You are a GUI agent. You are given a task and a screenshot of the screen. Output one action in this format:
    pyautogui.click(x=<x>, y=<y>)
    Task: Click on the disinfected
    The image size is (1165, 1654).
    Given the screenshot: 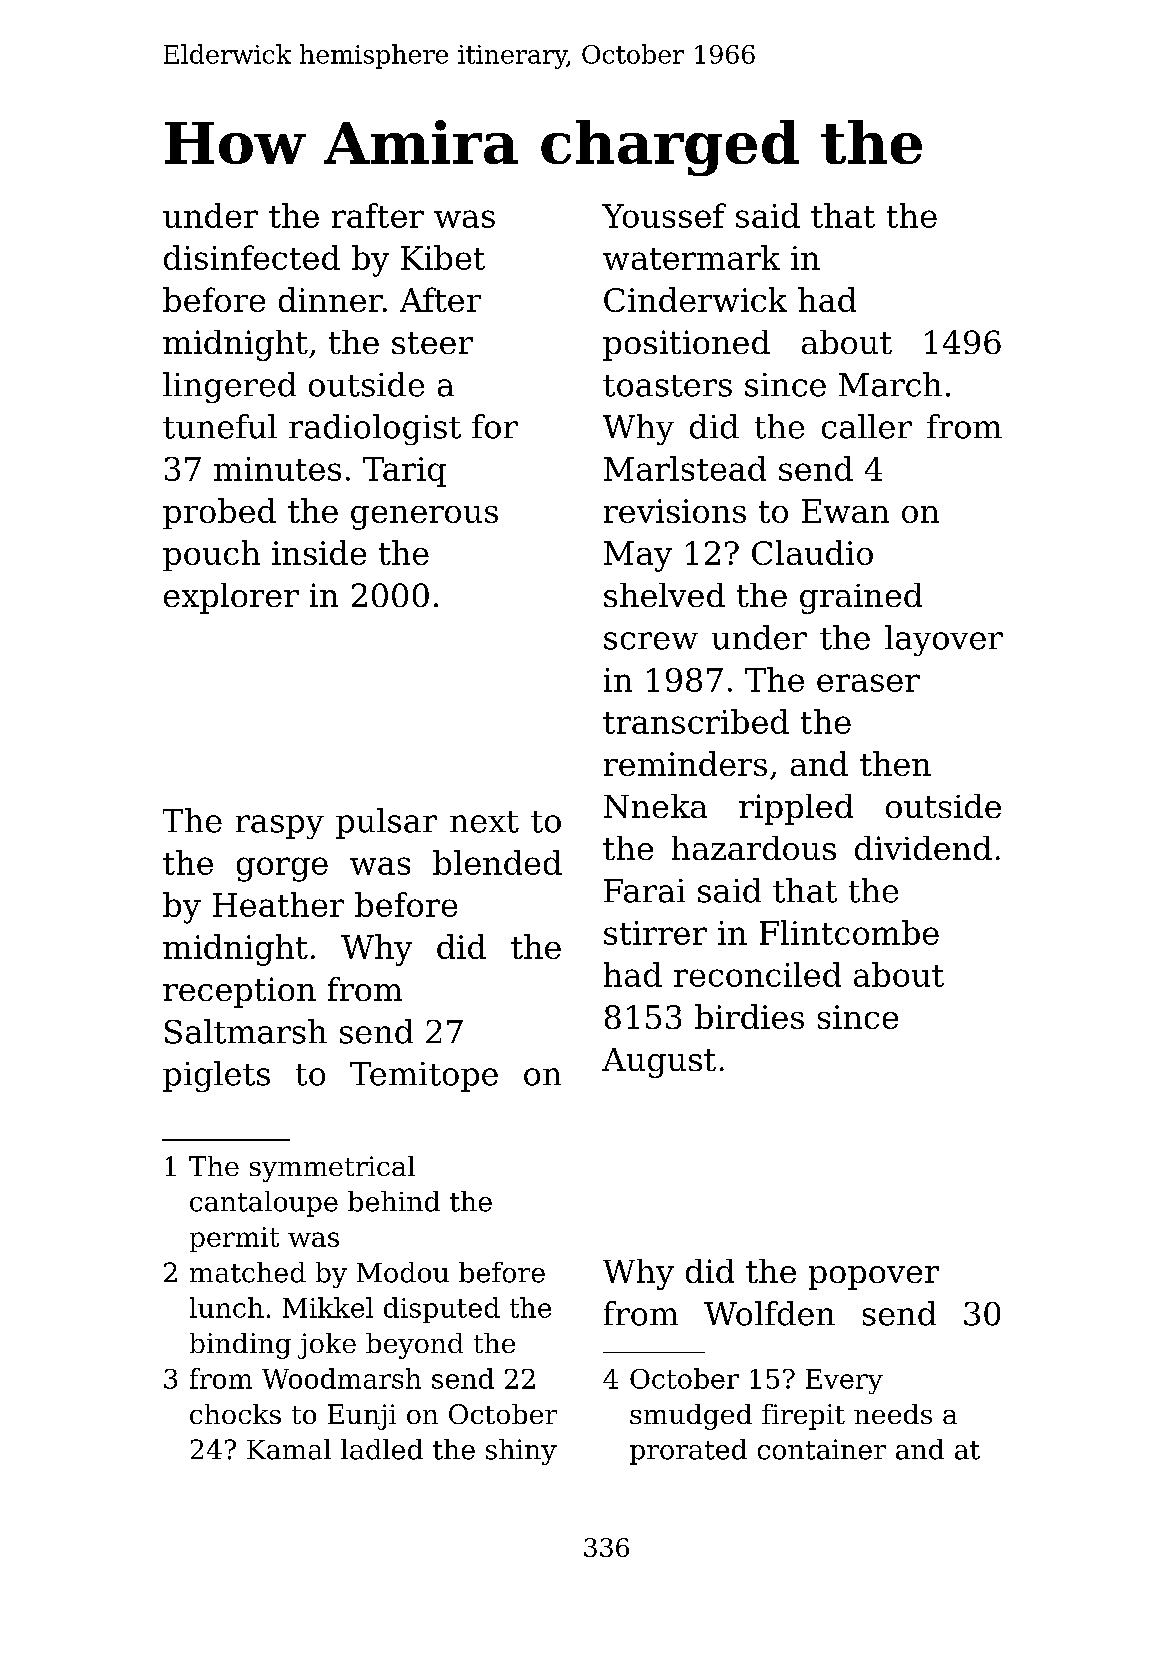 What is the action you would take?
    pyautogui.click(x=252, y=257)
